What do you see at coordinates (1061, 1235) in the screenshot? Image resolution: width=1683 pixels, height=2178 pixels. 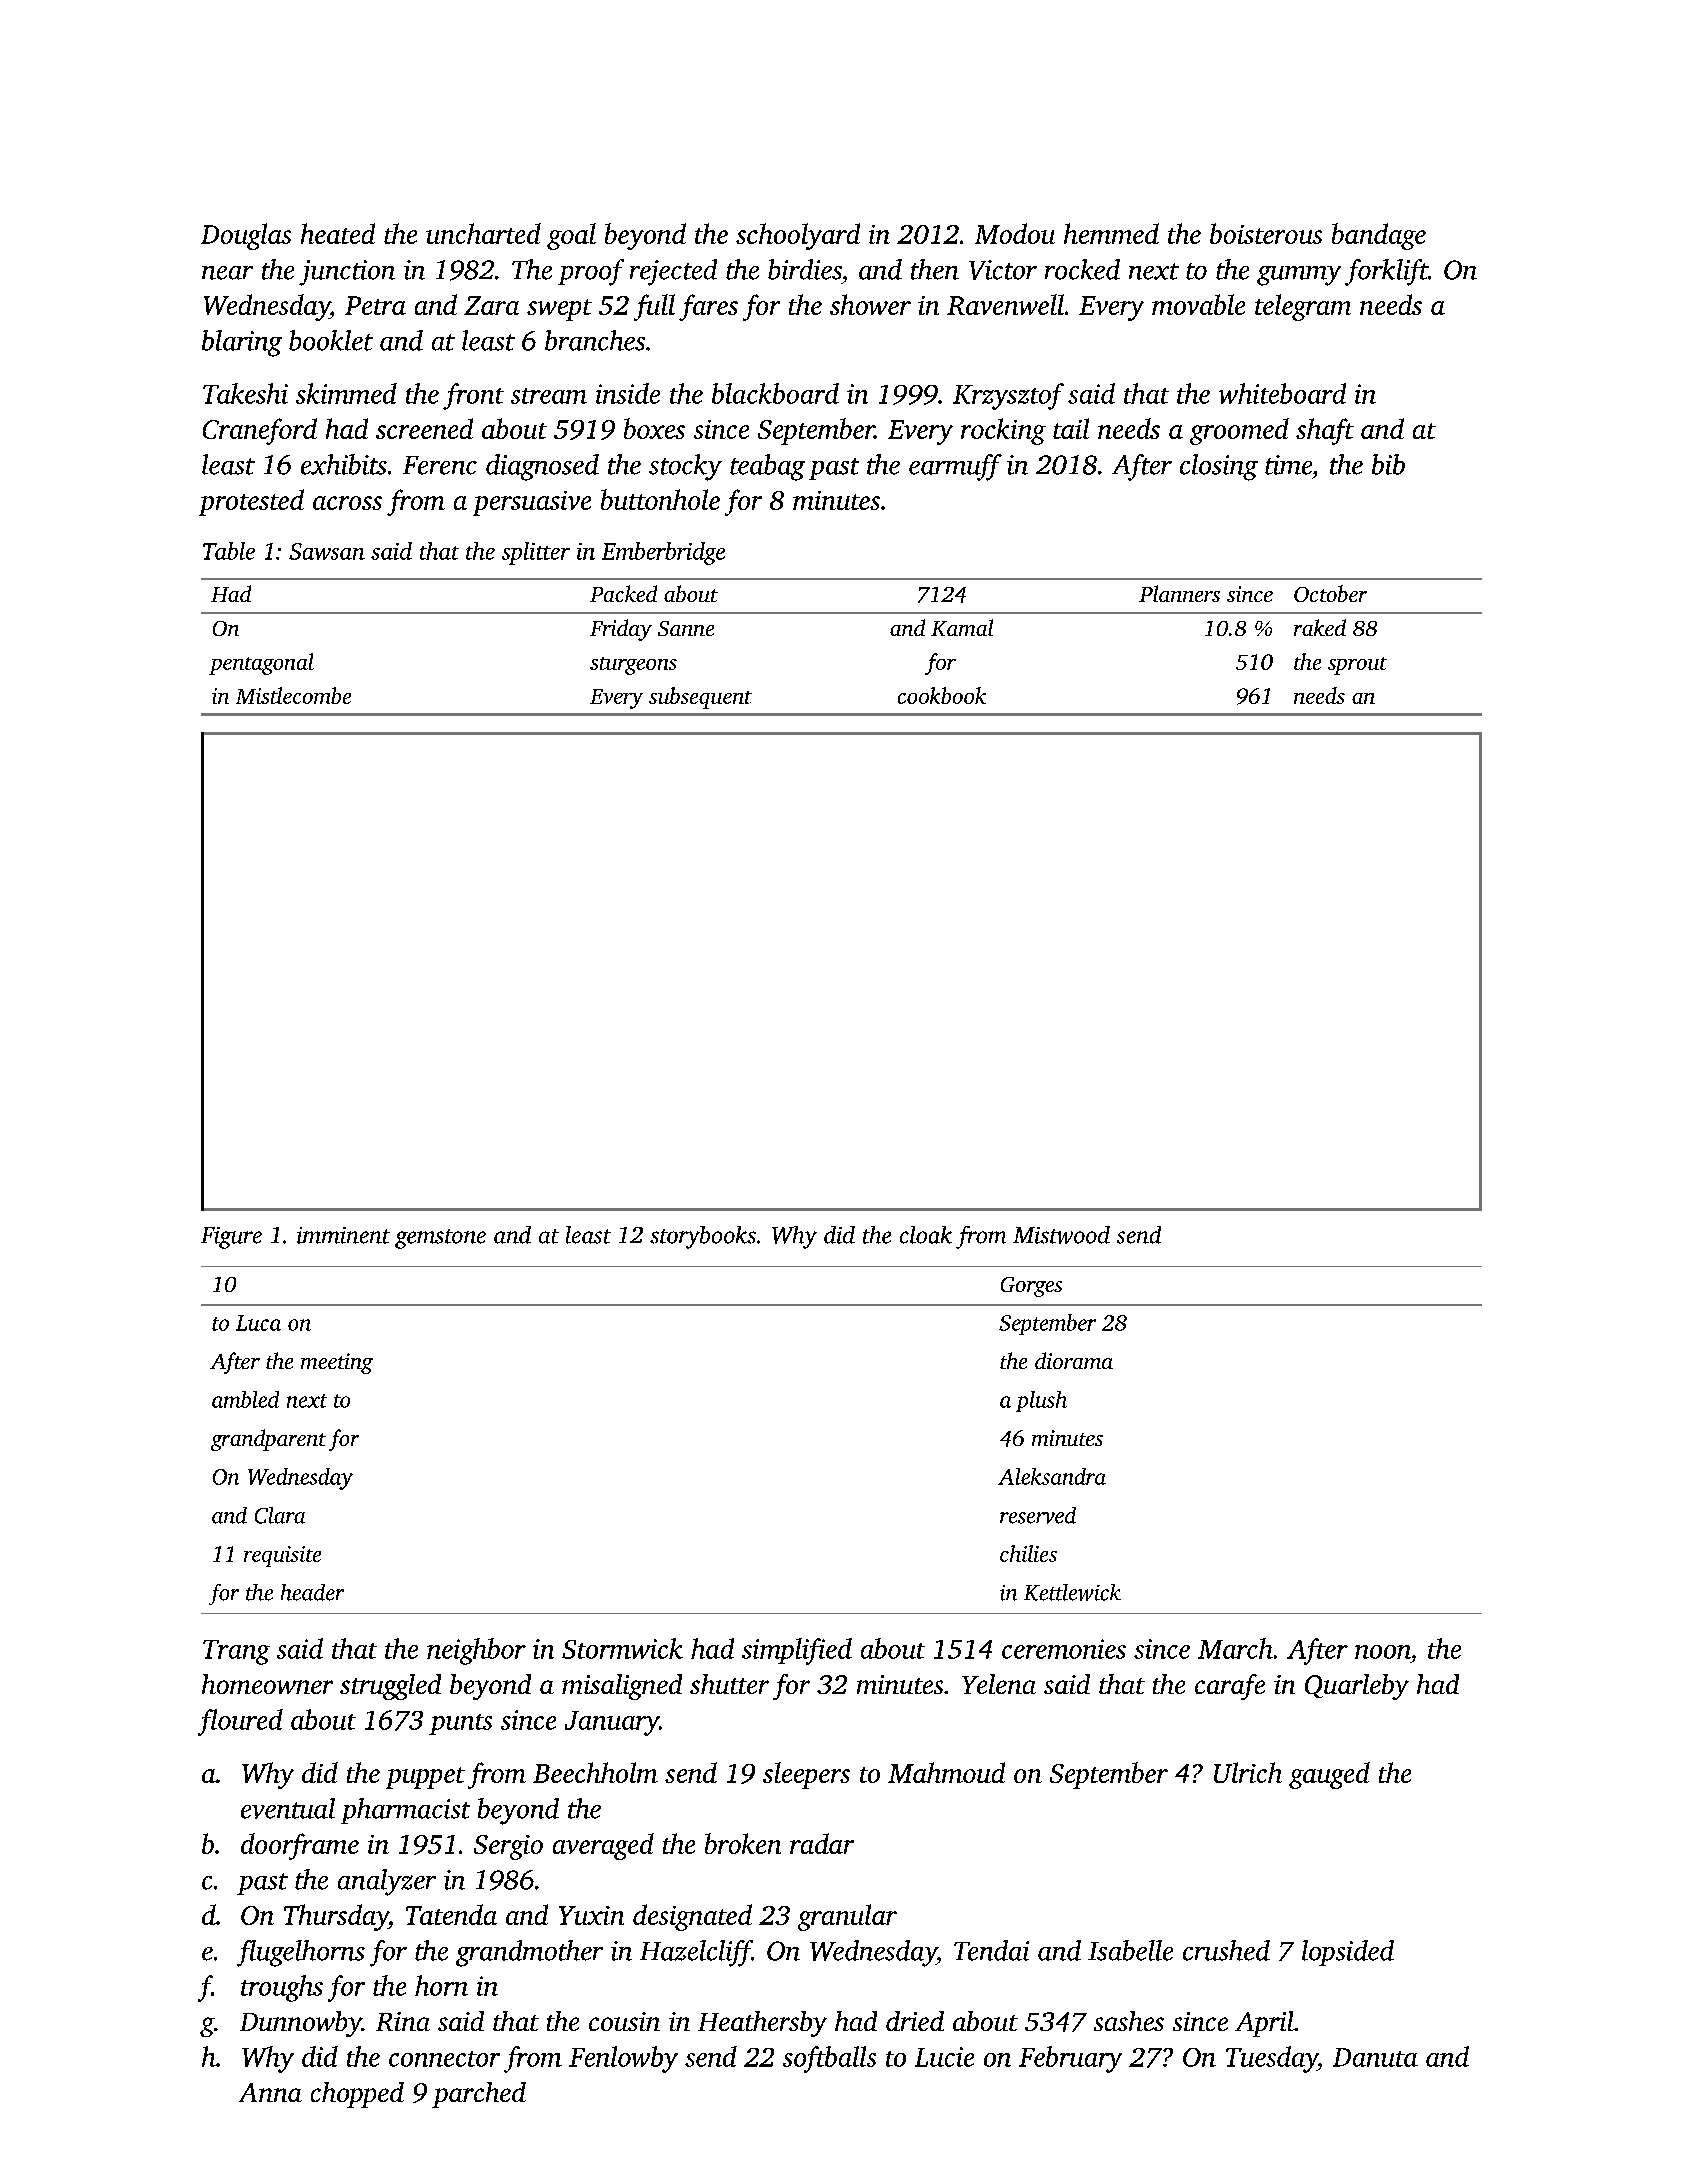 I see `Mistwood` at bounding box center [1061, 1235].
